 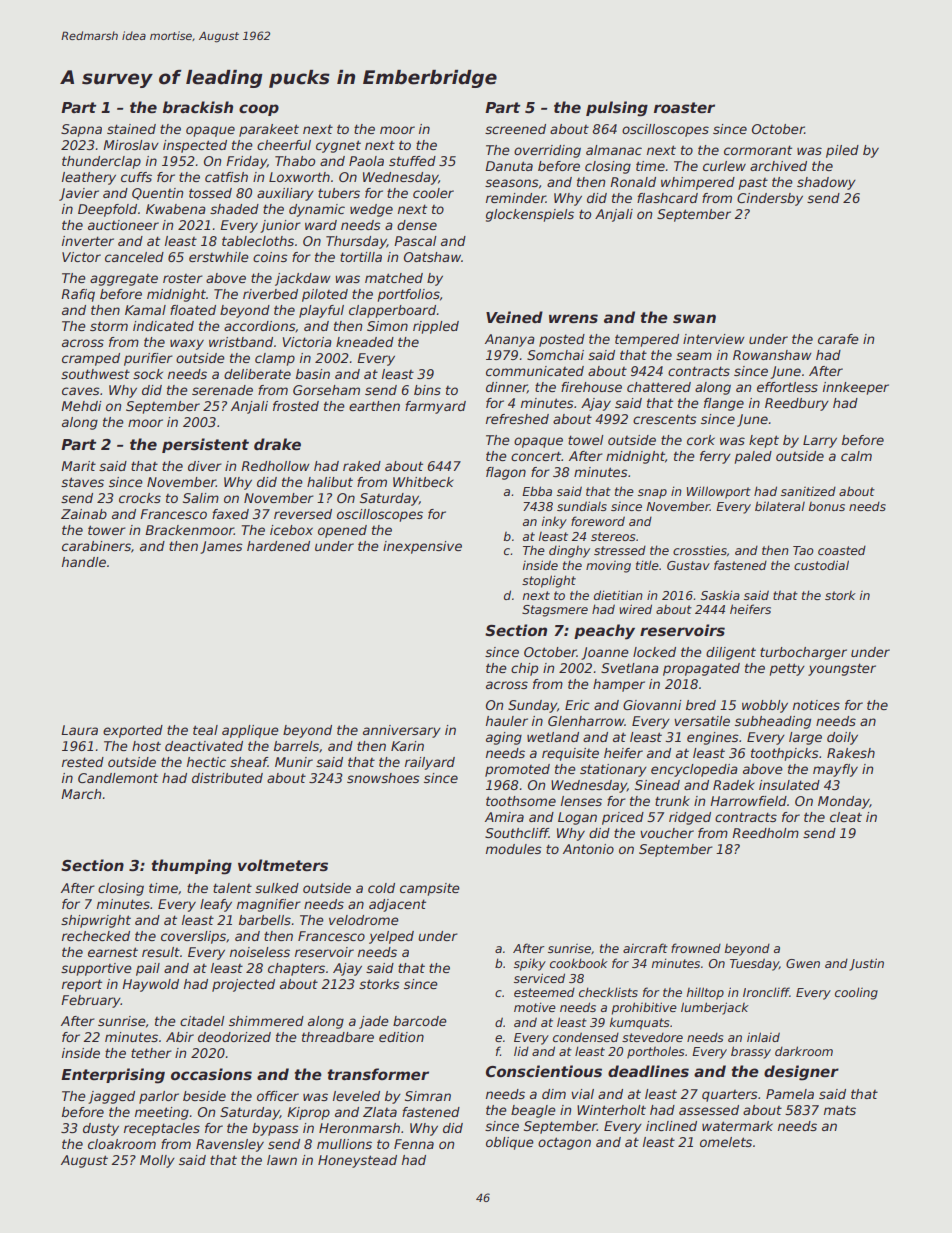 I want to click on threadbare, so click(x=338, y=1037).
